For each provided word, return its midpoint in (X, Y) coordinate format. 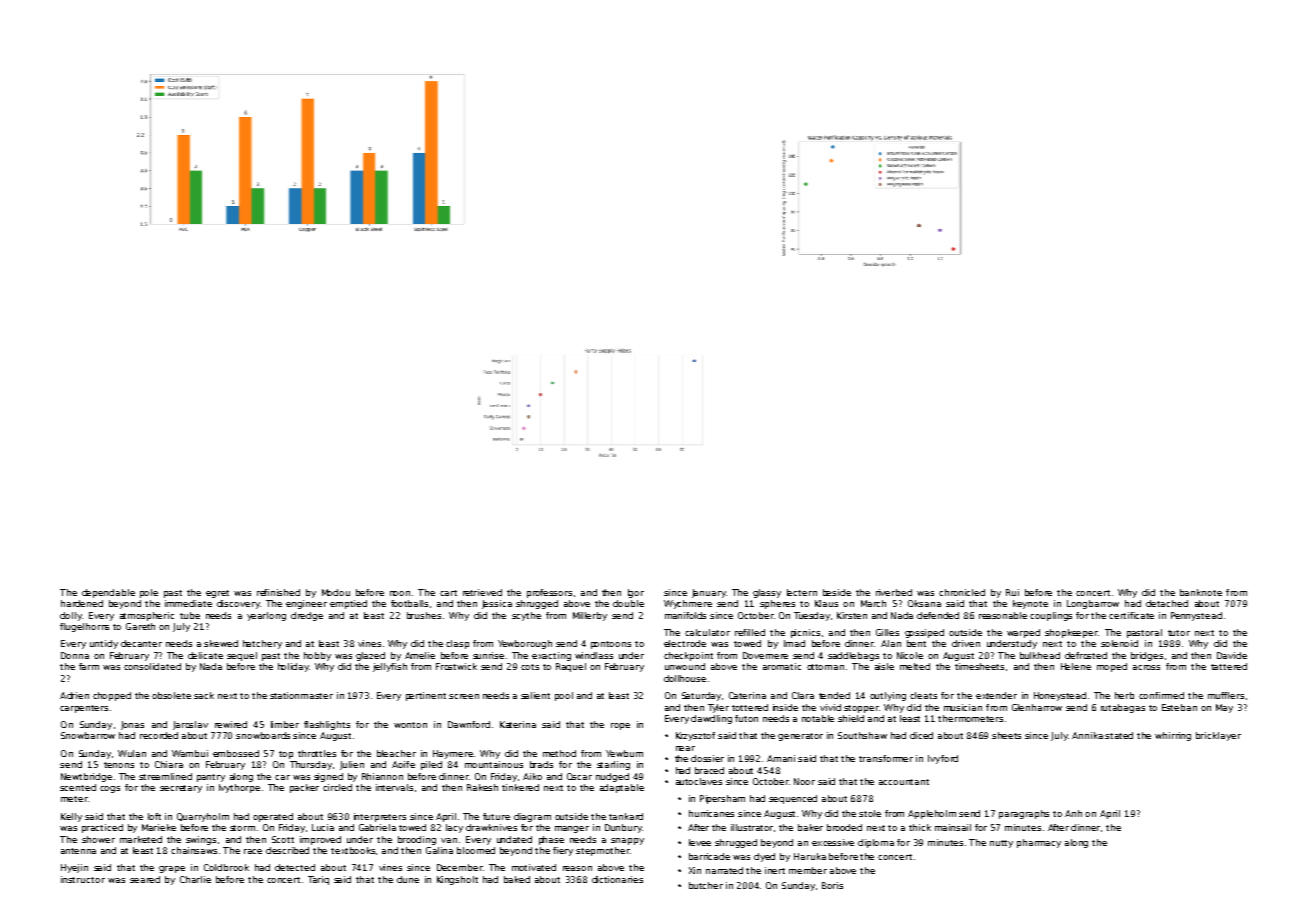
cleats (923, 695)
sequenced (793, 799)
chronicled (962, 592)
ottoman (825, 667)
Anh (1073, 813)
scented (78, 787)
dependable (108, 593)
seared (145, 879)
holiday (293, 667)
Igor (636, 593)
